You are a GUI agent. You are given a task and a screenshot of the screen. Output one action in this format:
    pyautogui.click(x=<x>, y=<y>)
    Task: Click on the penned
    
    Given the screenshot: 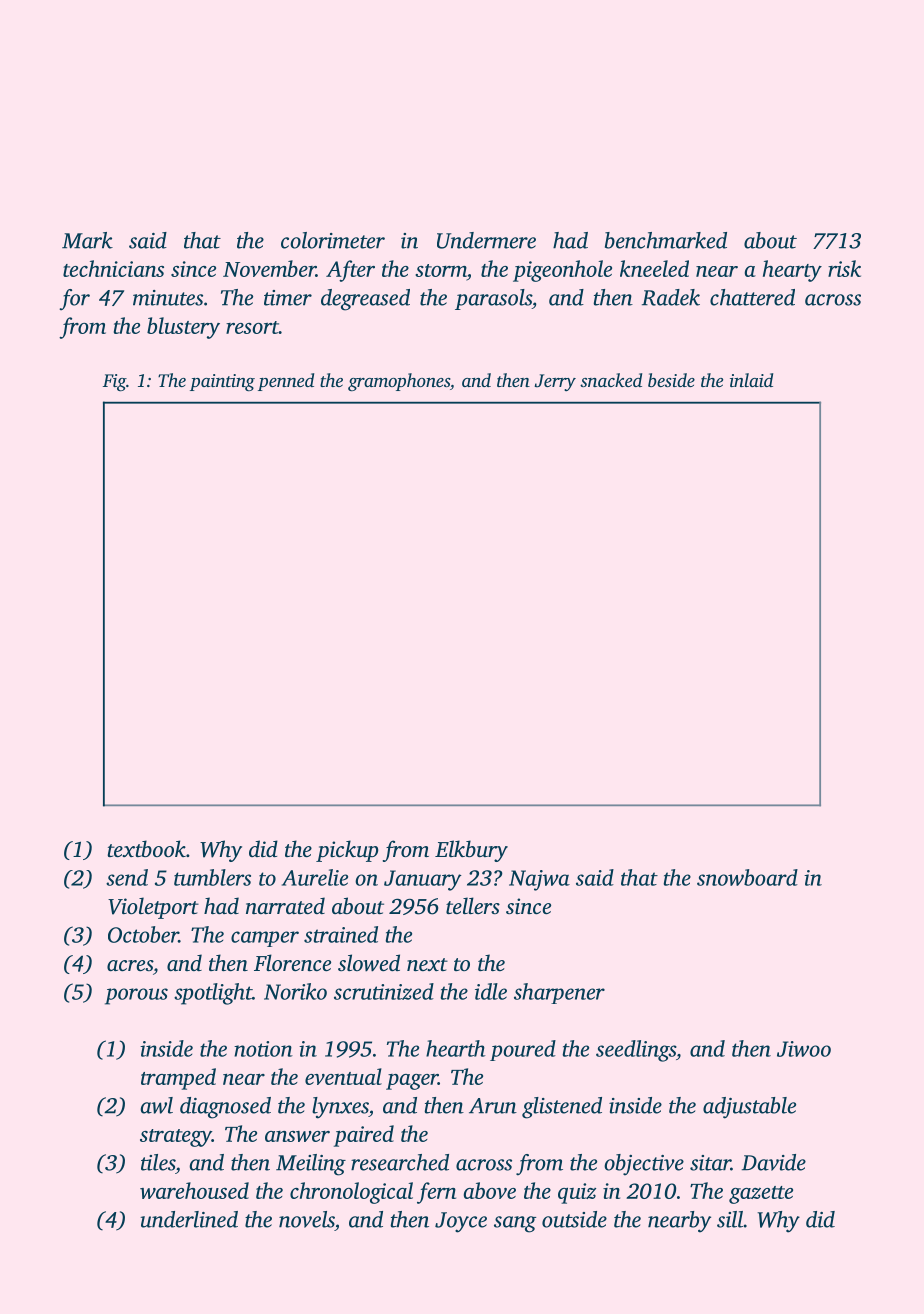 What is the action you would take?
    pyautogui.click(x=286, y=382)
